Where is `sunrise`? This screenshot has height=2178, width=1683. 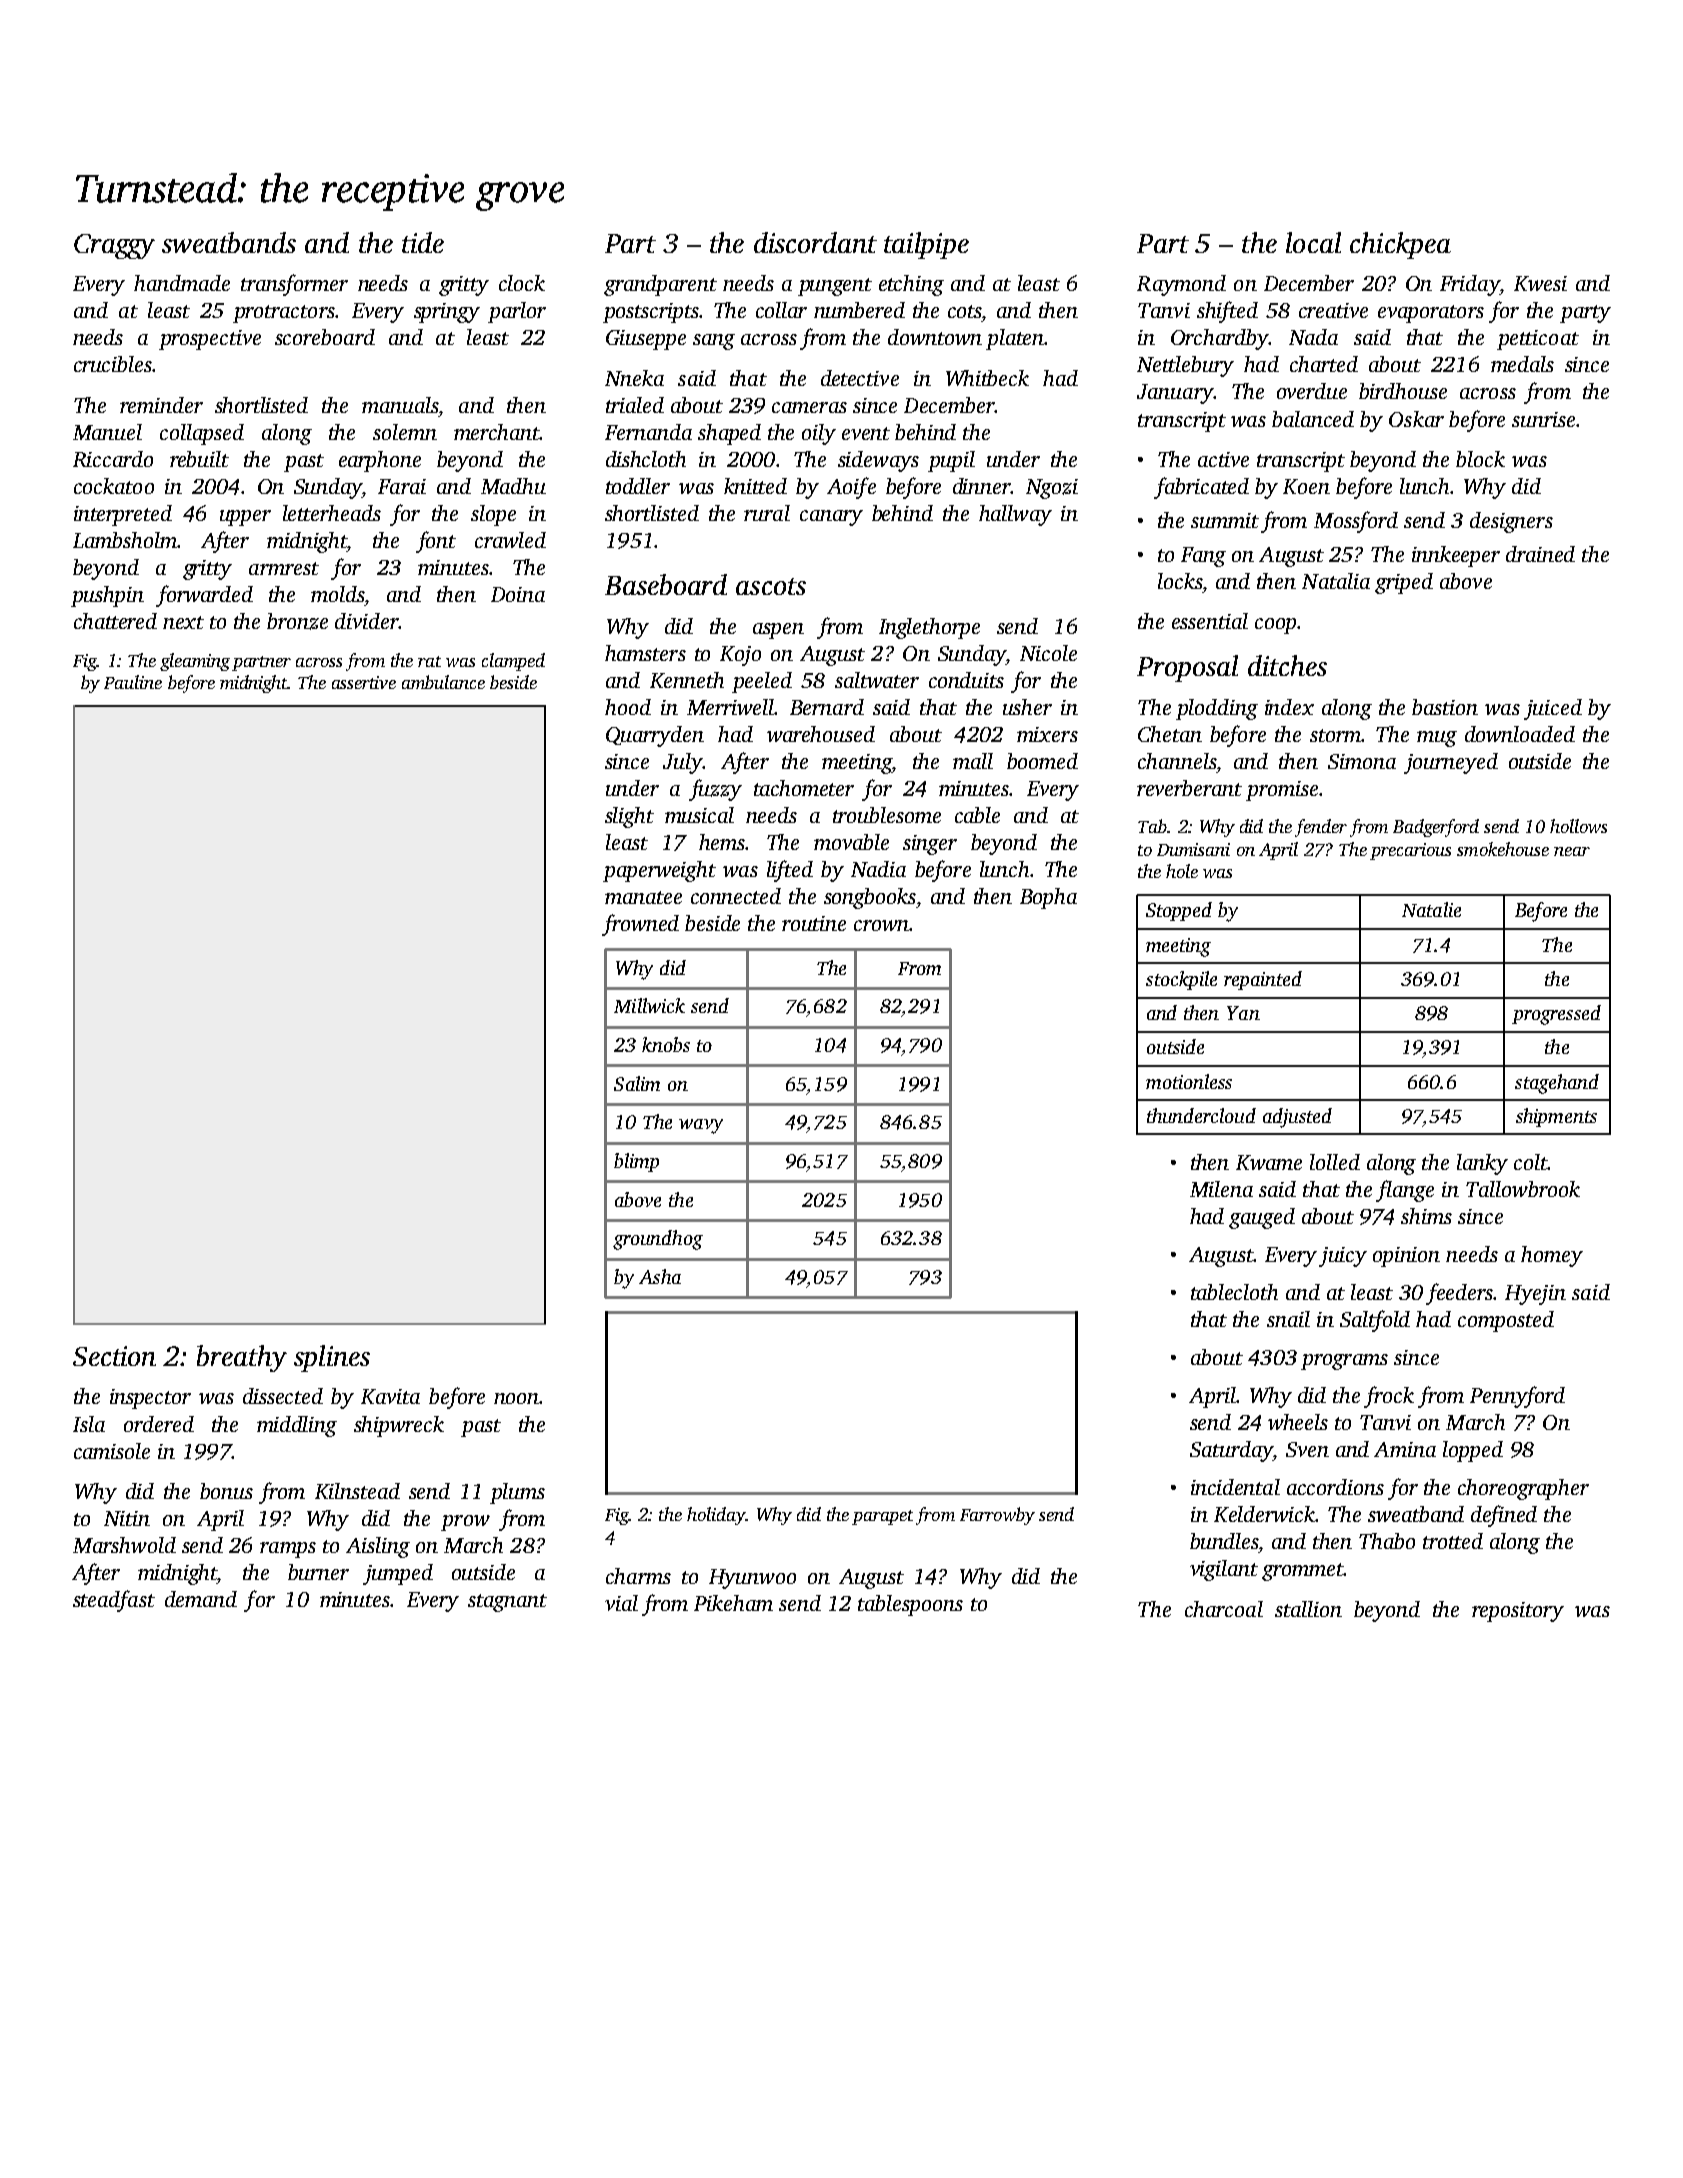 sunrise is located at coordinates (1543, 419).
